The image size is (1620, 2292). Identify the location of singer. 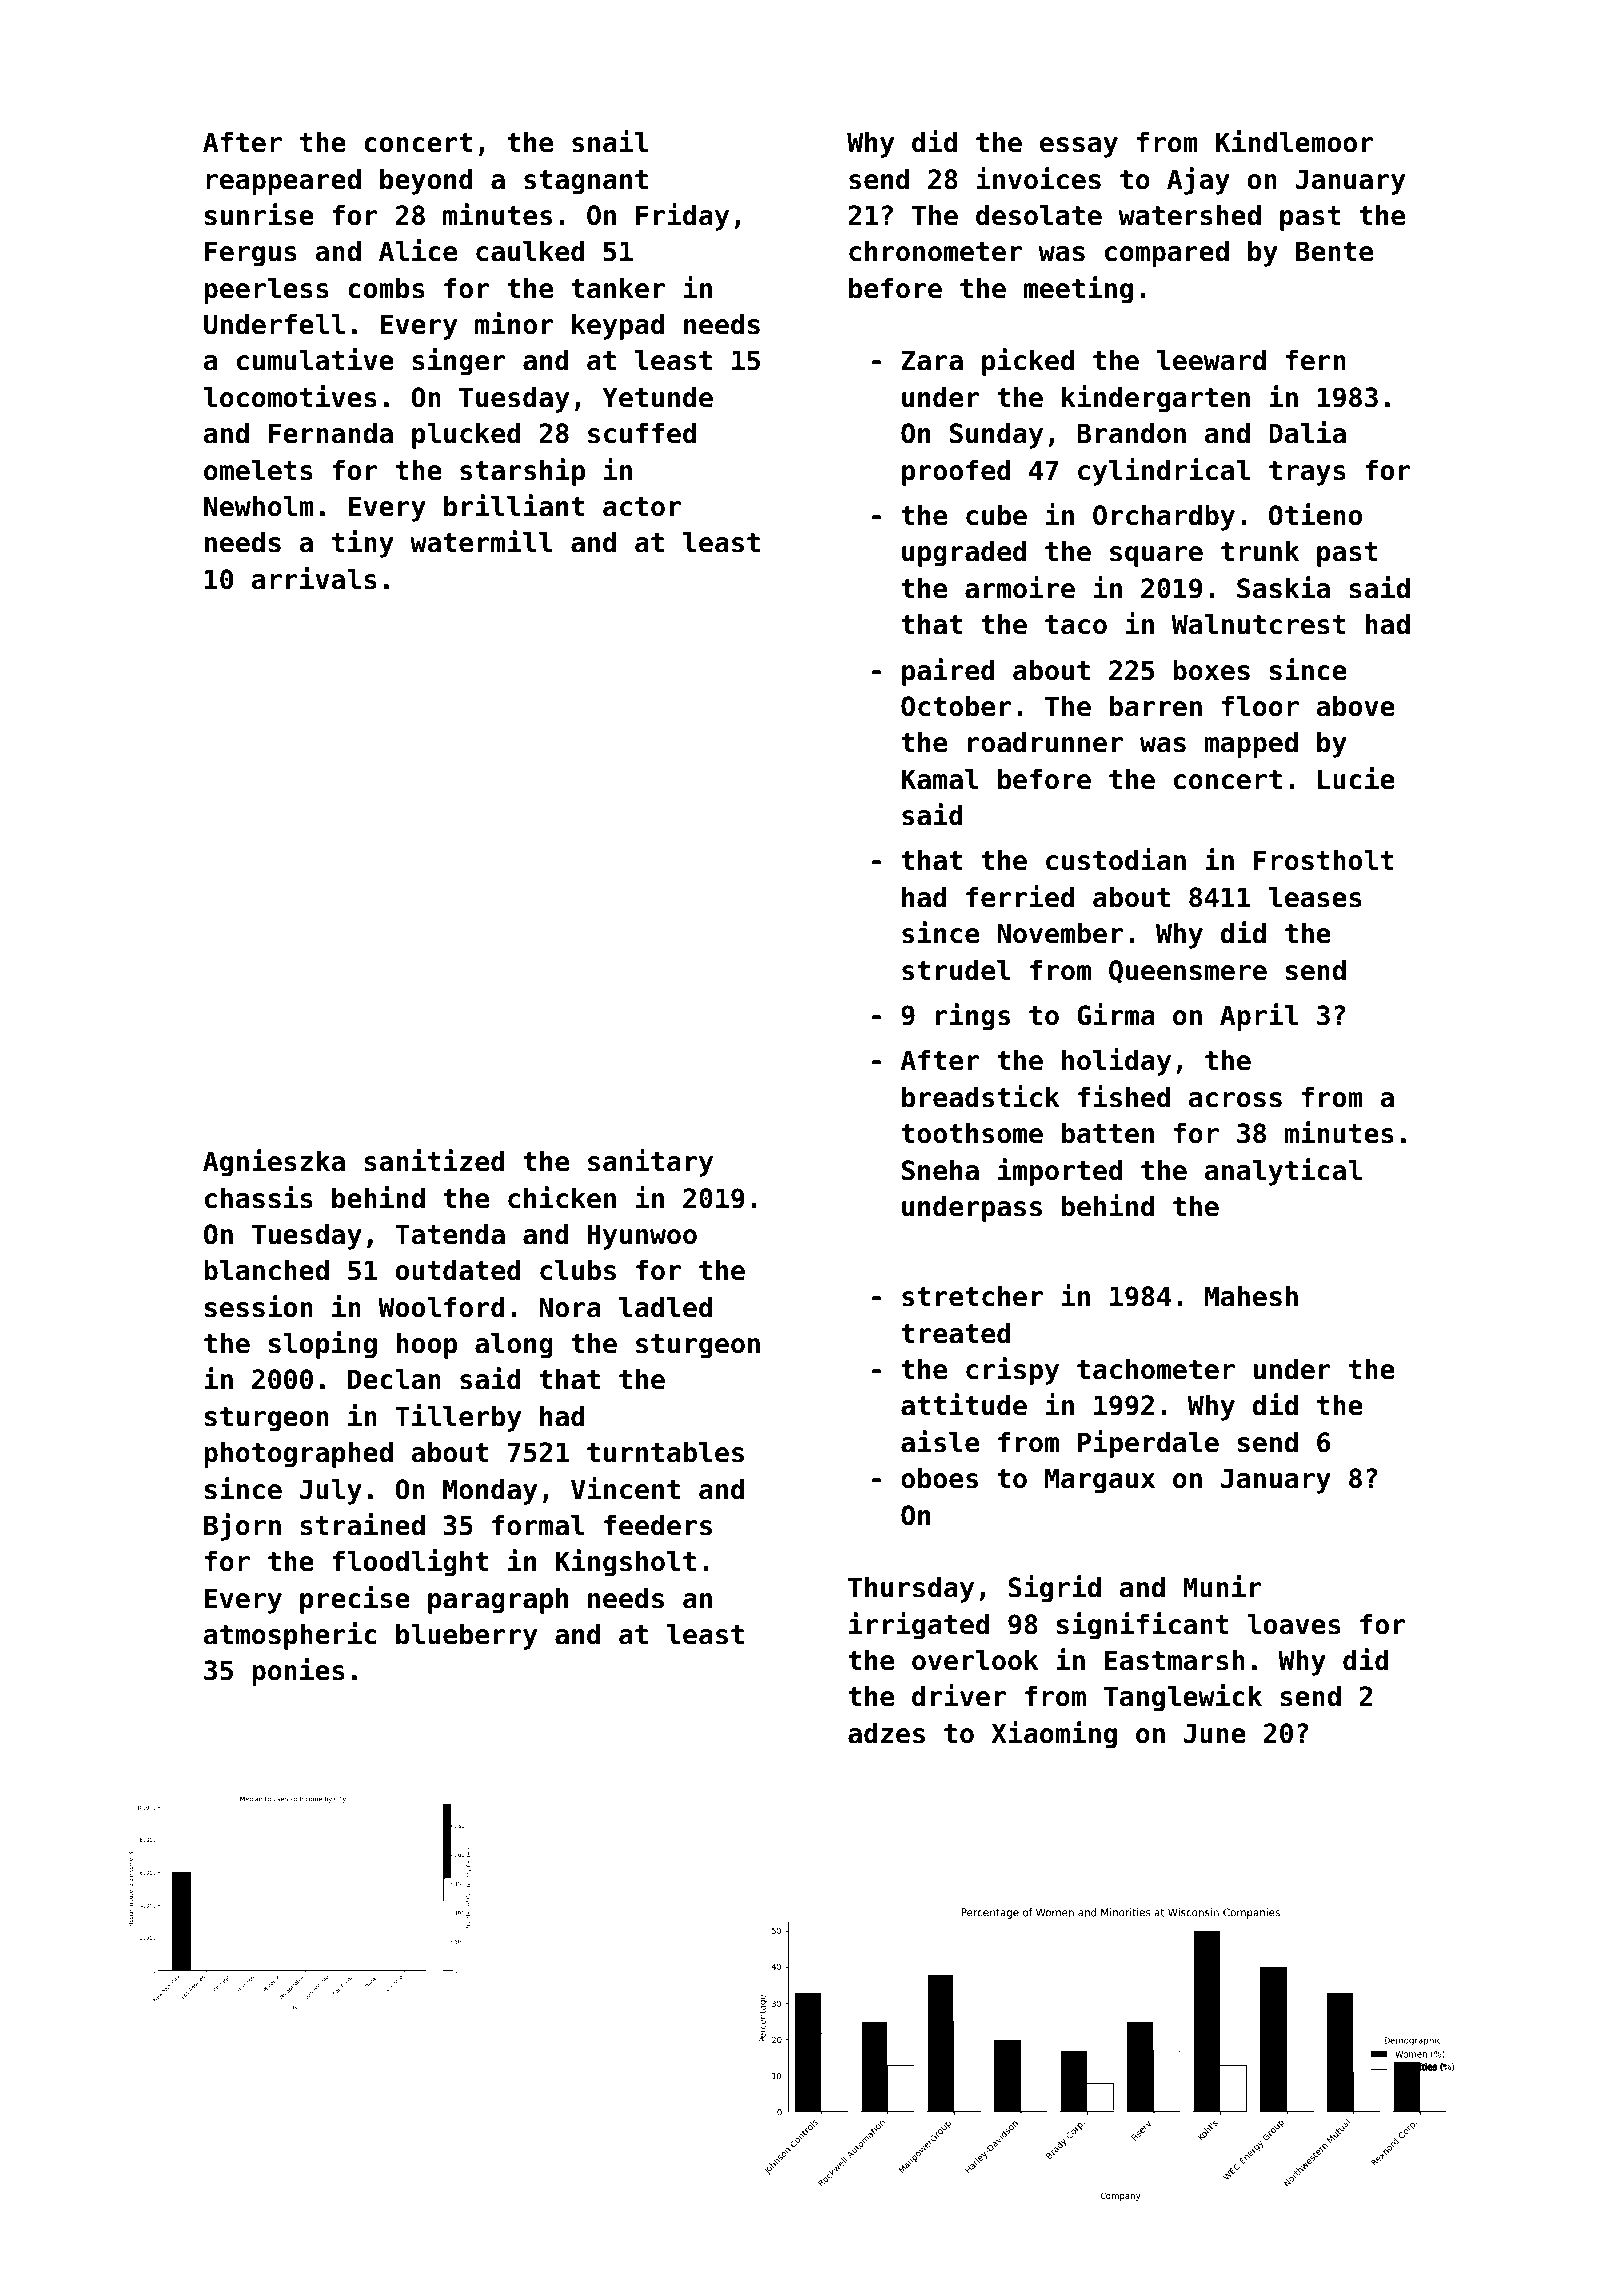
(458, 362).
